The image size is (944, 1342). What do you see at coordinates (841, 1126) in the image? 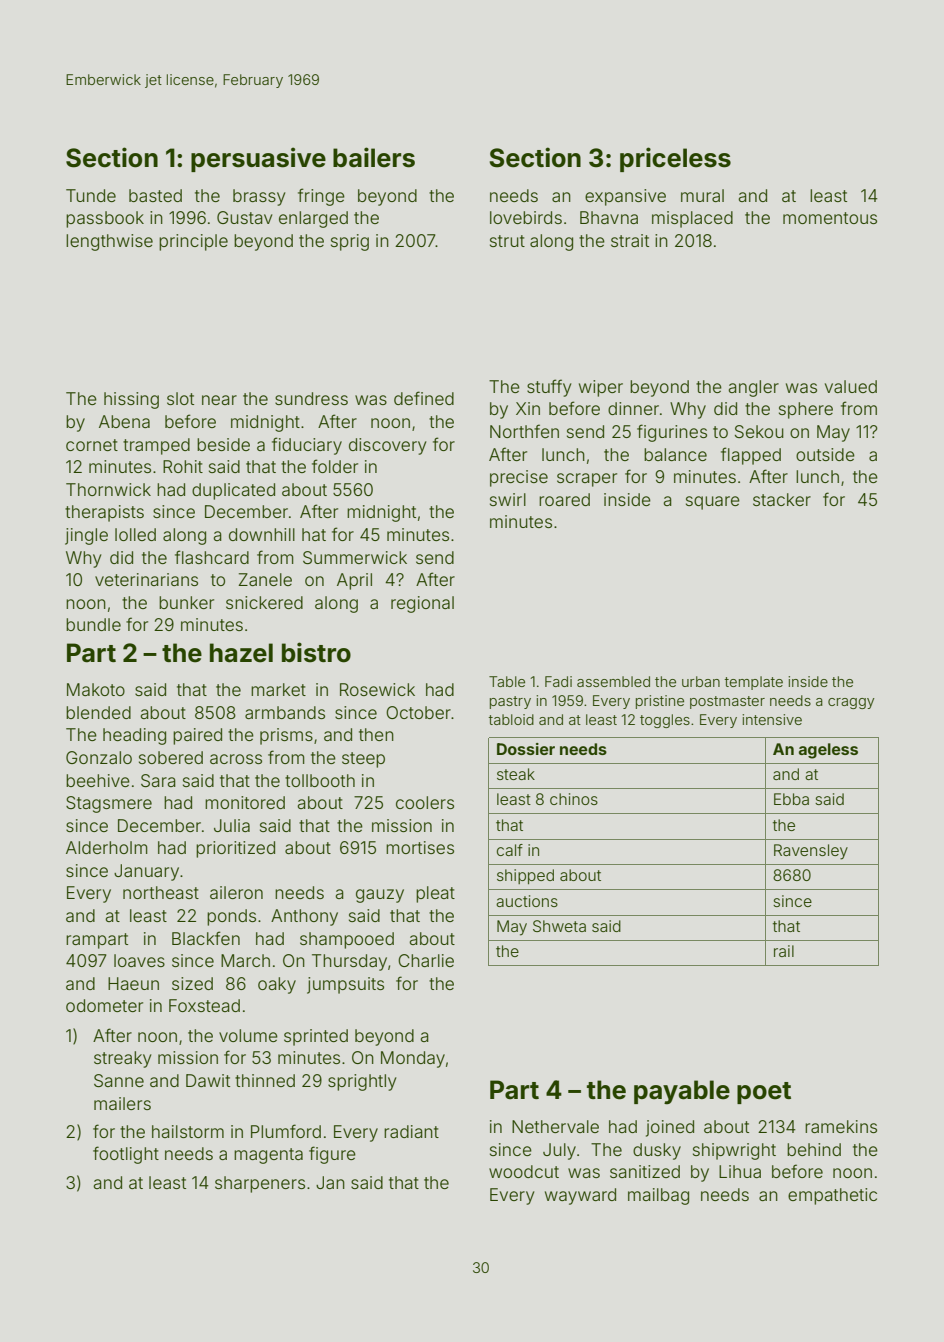
I see `ramekins` at bounding box center [841, 1126].
